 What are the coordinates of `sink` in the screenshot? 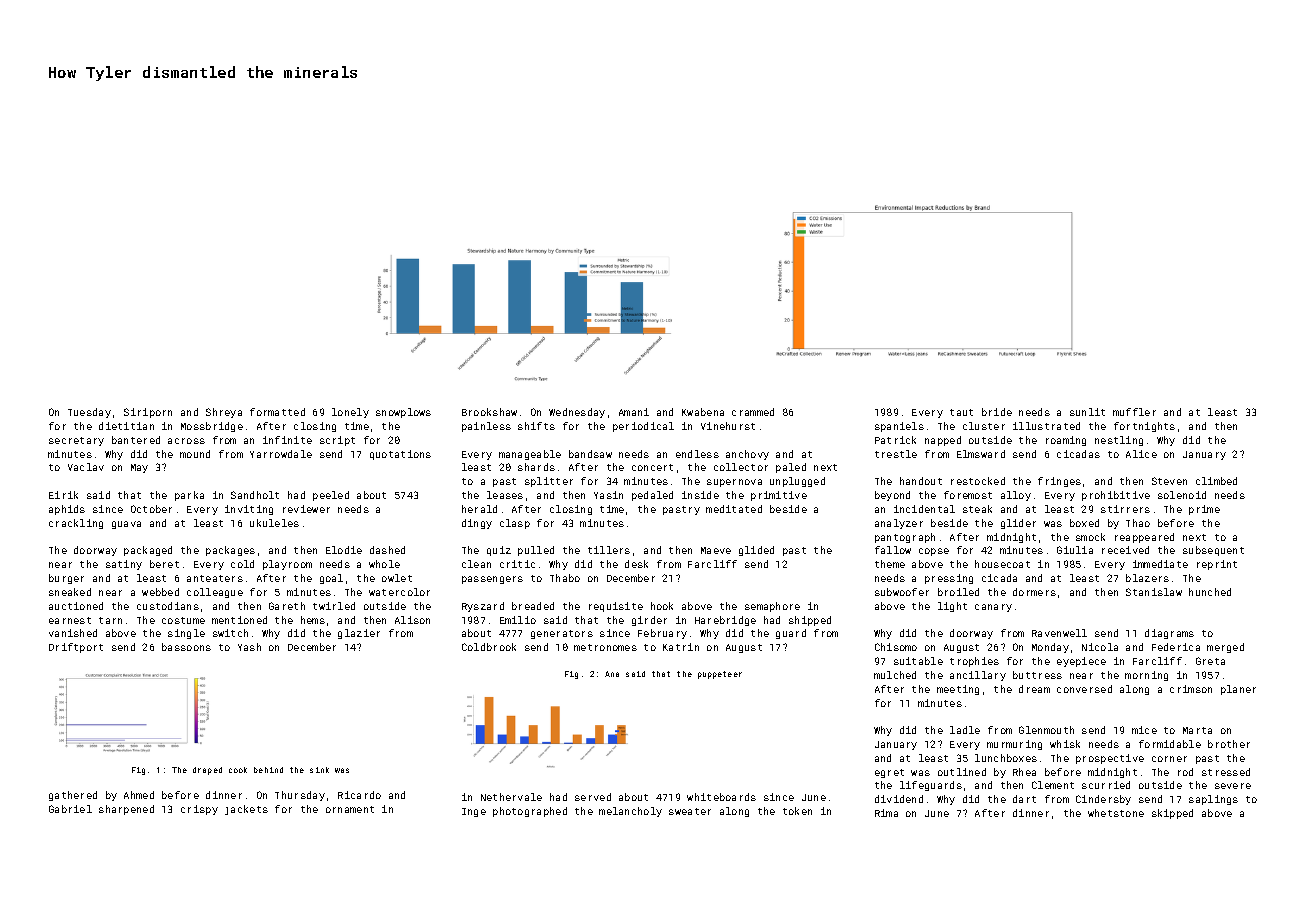 It's located at (319, 770).
